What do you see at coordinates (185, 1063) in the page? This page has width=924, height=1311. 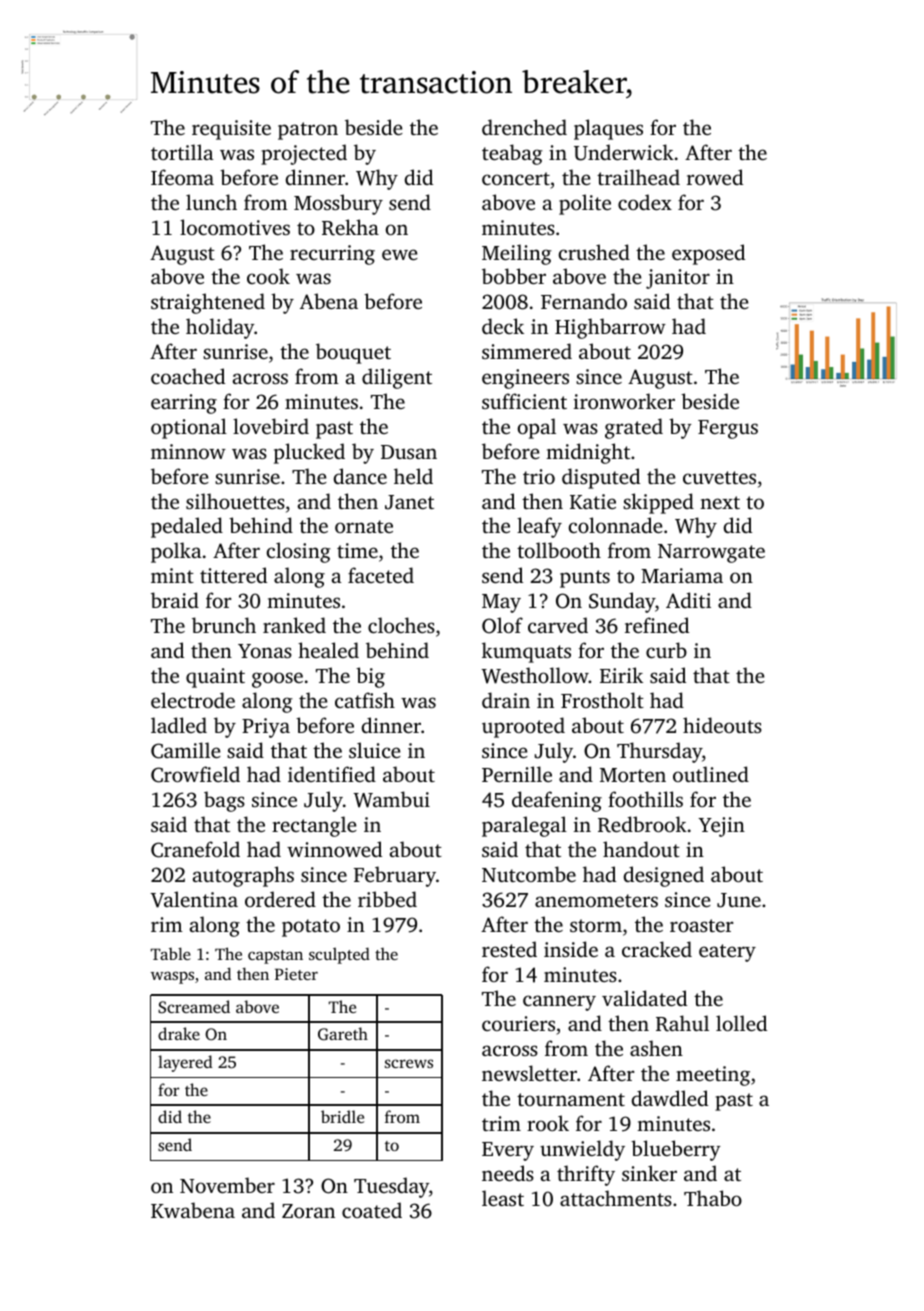 I see `layered` at bounding box center [185, 1063].
